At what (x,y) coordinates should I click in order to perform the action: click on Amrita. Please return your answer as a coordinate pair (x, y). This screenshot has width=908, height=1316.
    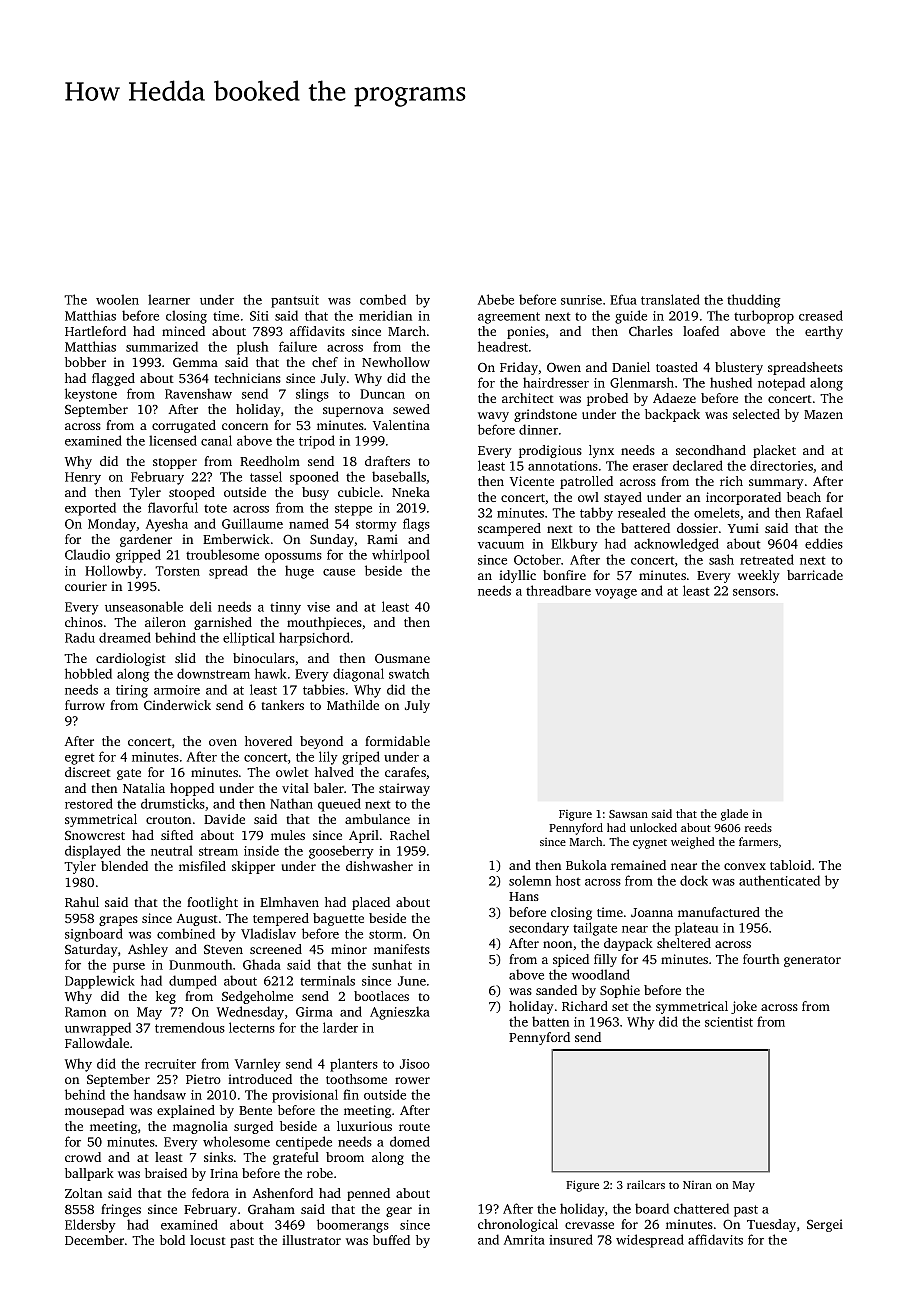
    Looking at the image, I should click on (524, 1240).
